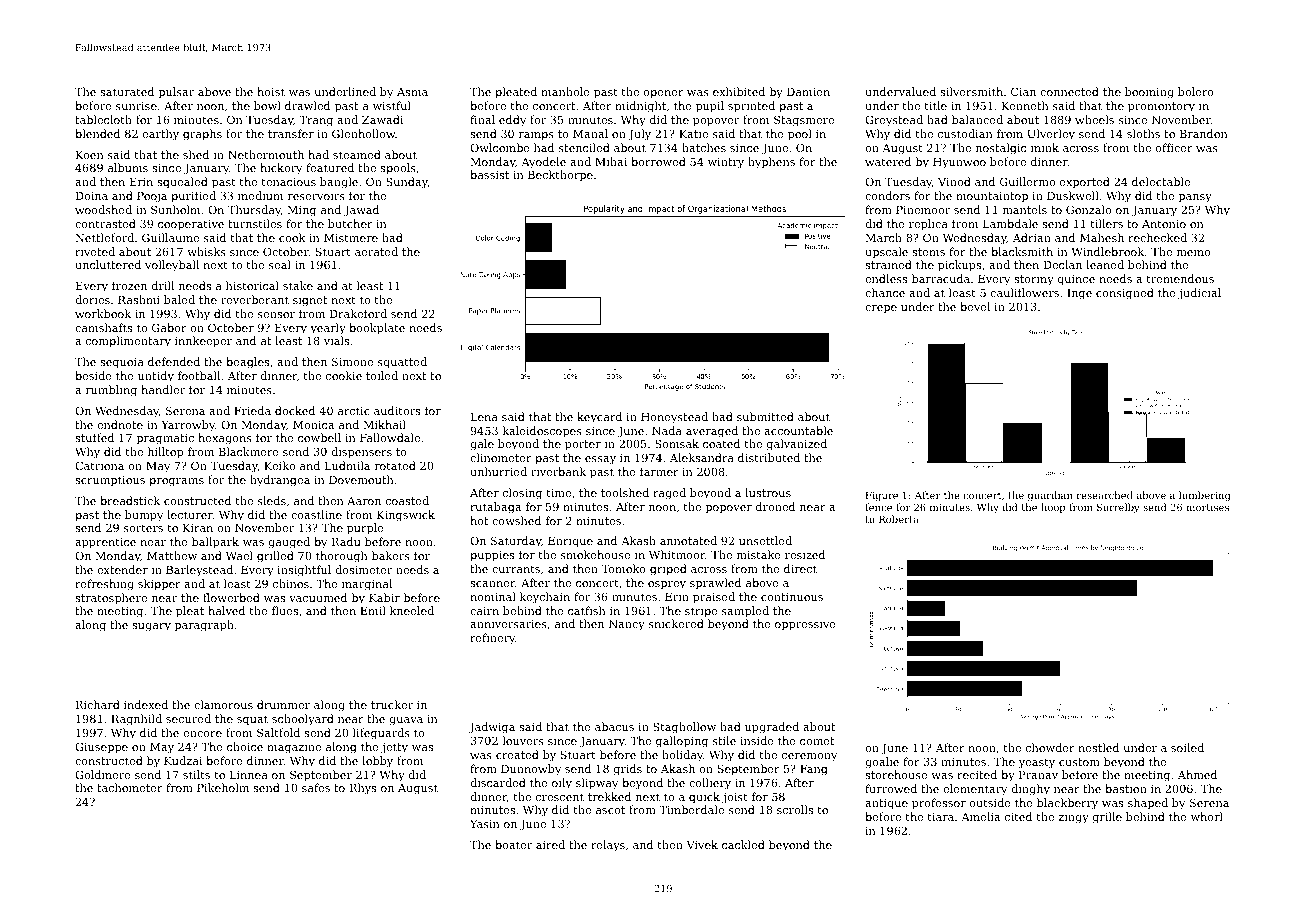 The image size is (1308, 924). What do you see at coordinates (965, 133) in the page?
I see `custodian` at bounding box center [965, 133].
